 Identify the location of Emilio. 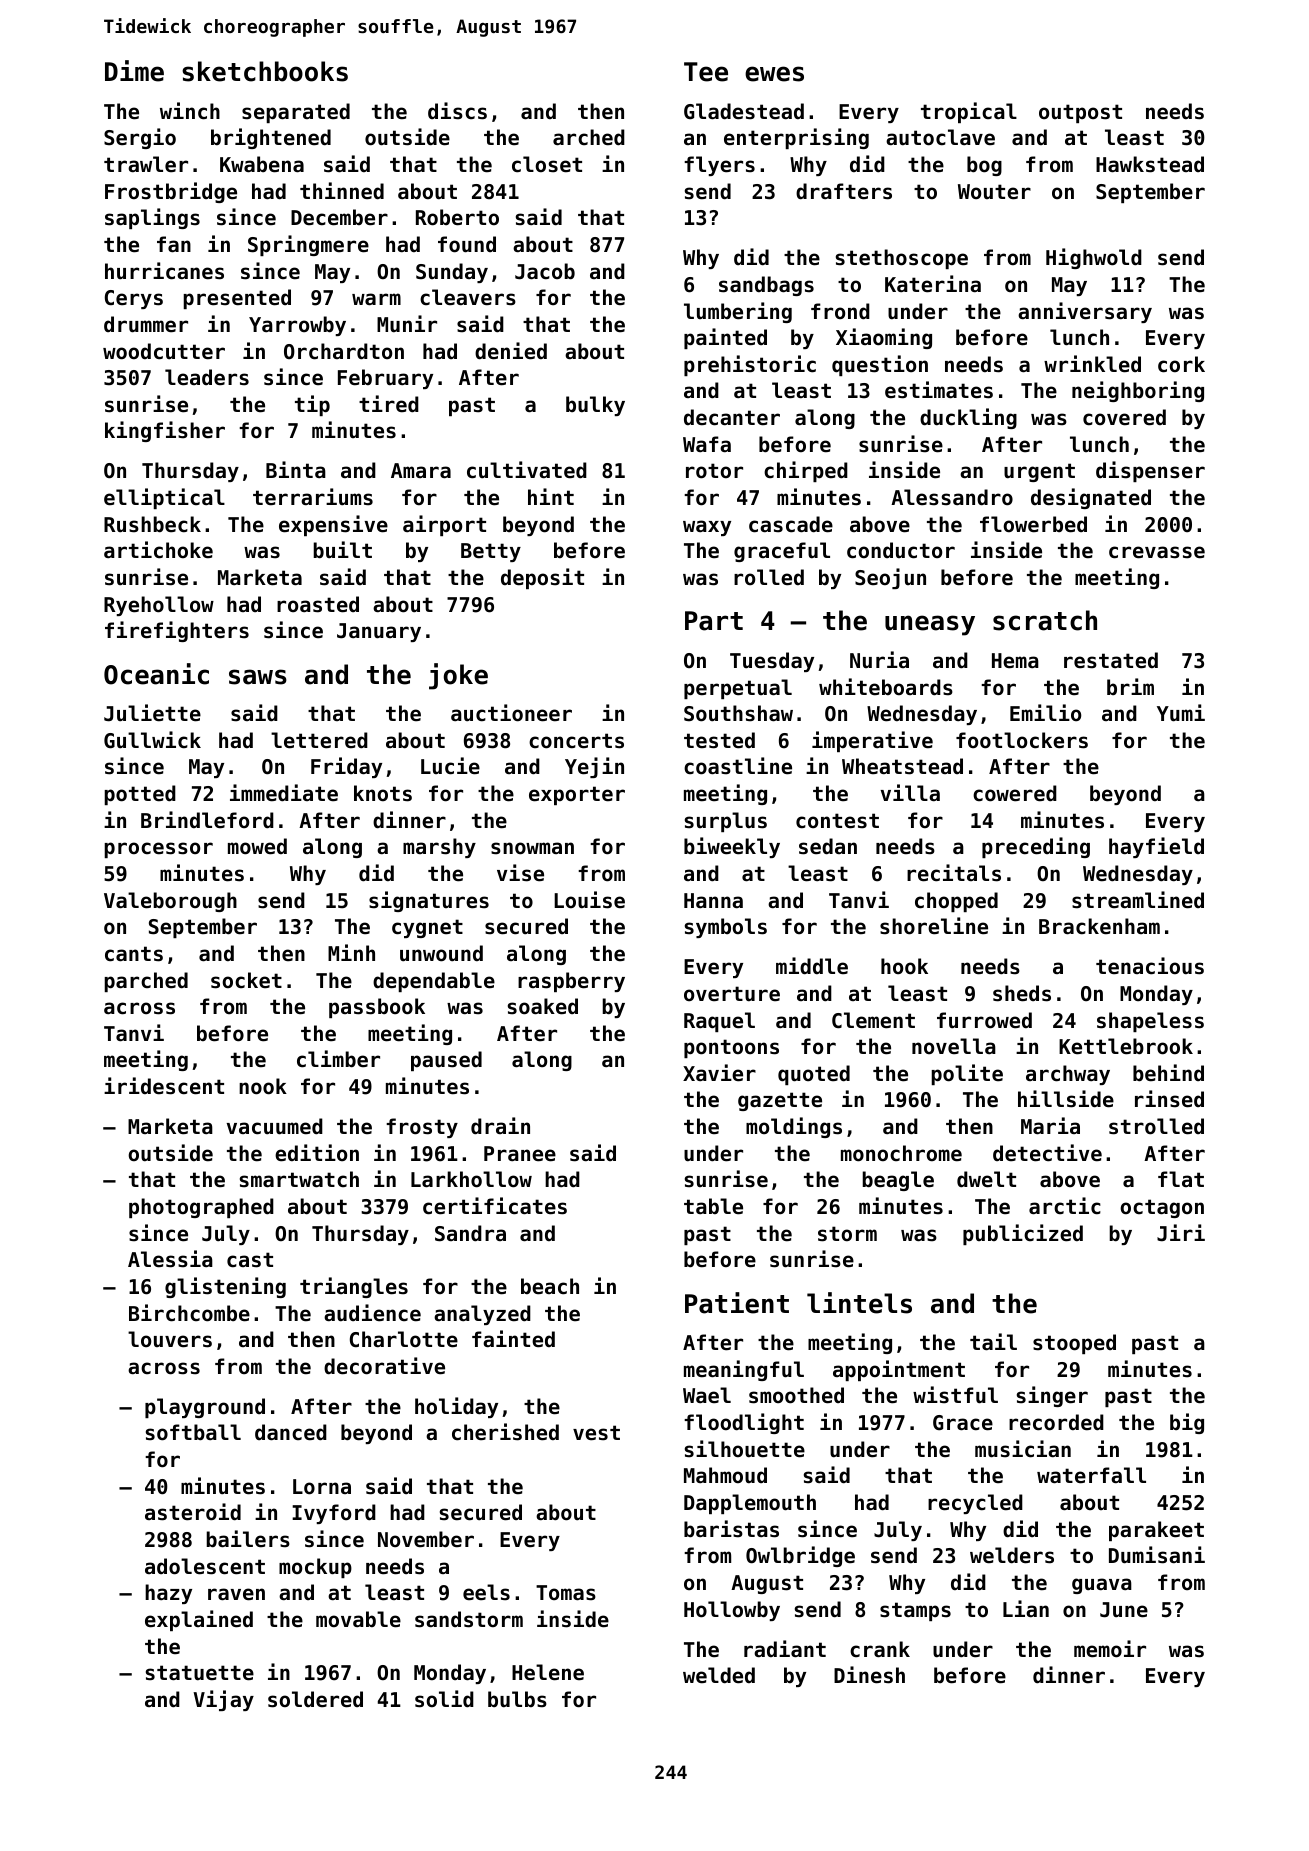
(1045, 712).
